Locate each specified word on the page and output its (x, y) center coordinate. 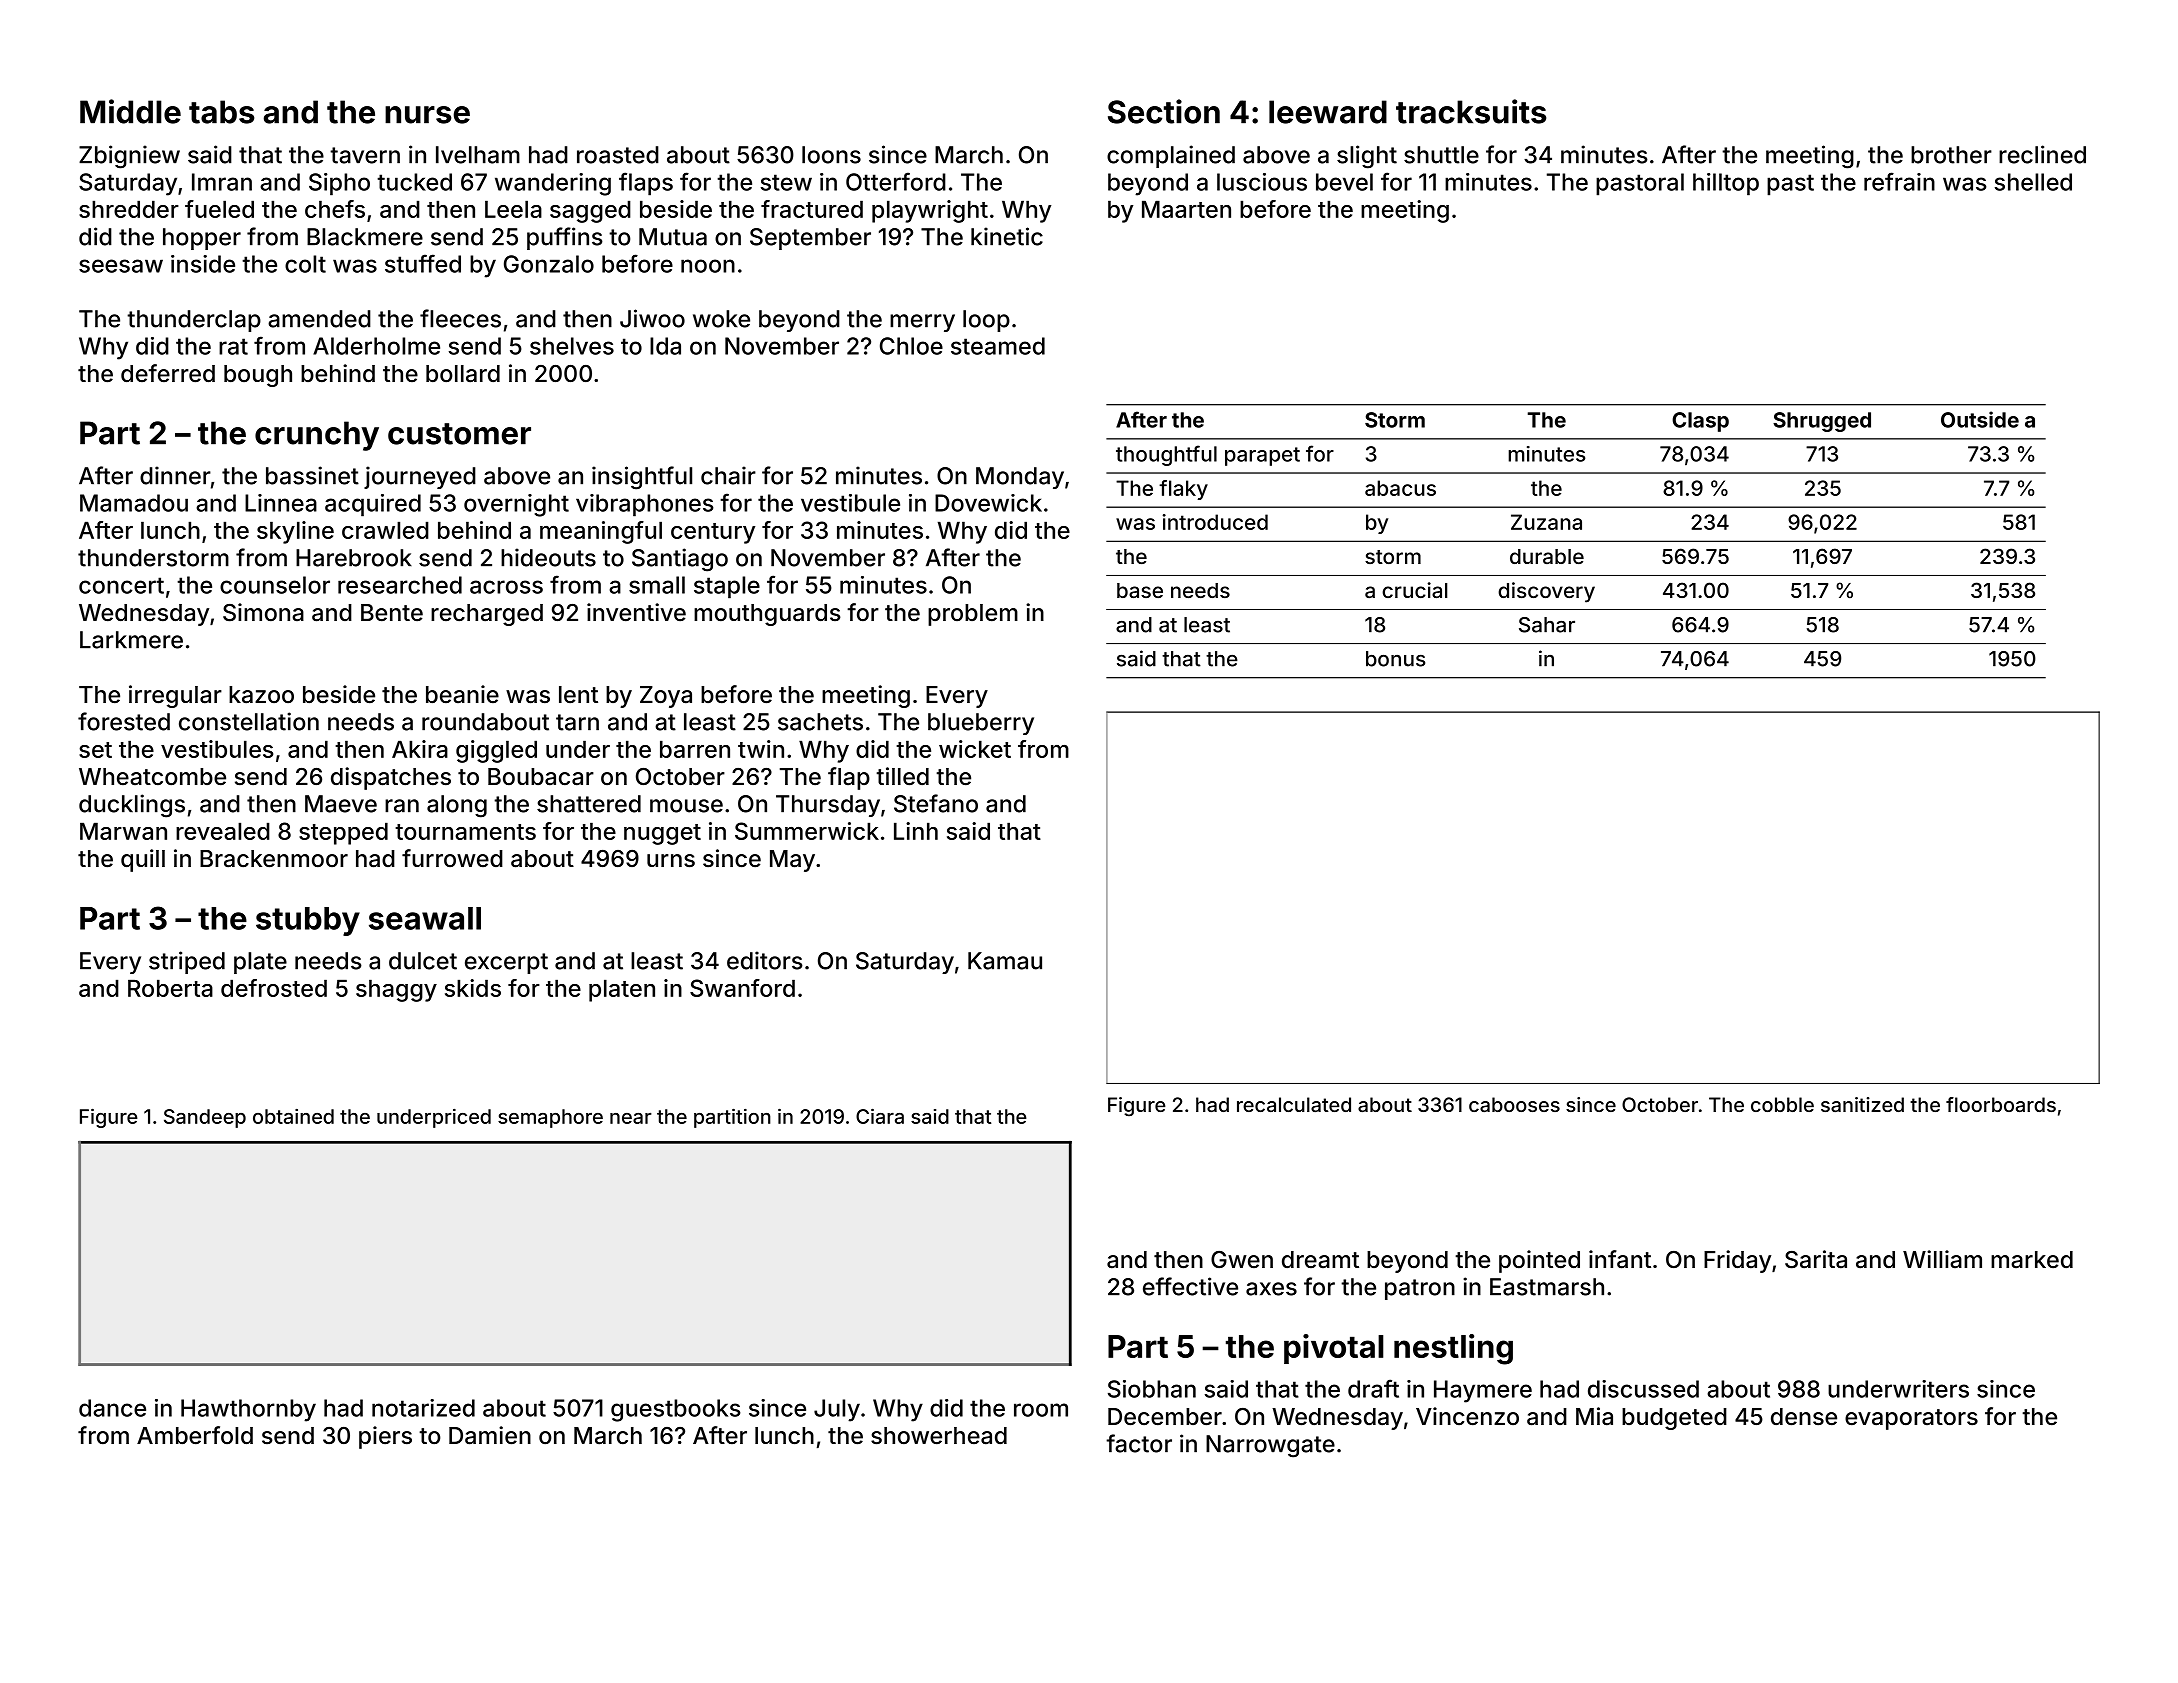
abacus (1400, 488)
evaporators (1911, 1419)
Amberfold (195, 1435)
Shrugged (1822, 422)
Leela (513, 209)
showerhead (939, 1436)
